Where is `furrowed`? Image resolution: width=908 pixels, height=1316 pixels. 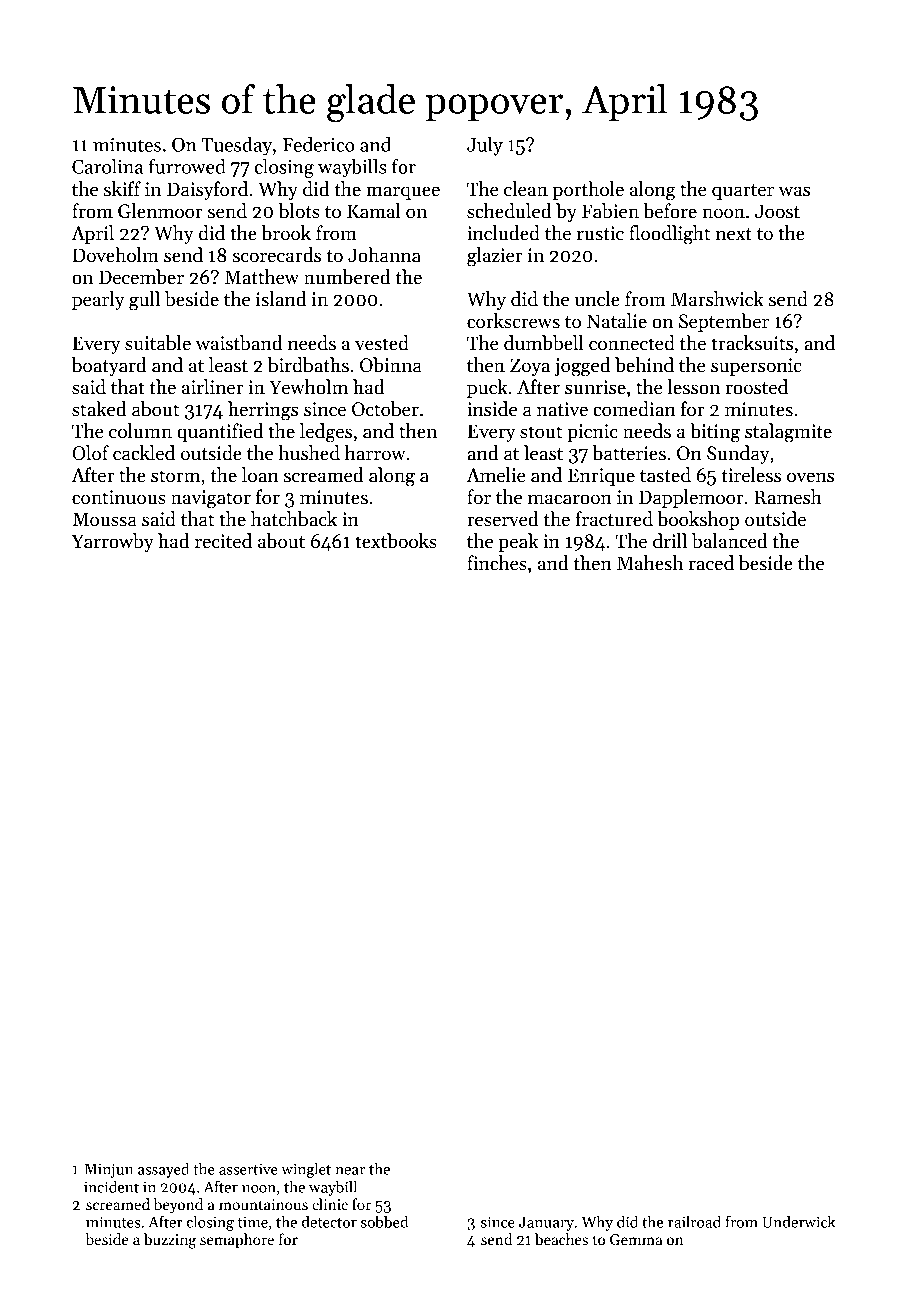
furrowed is located at coordinates (187, 166).
